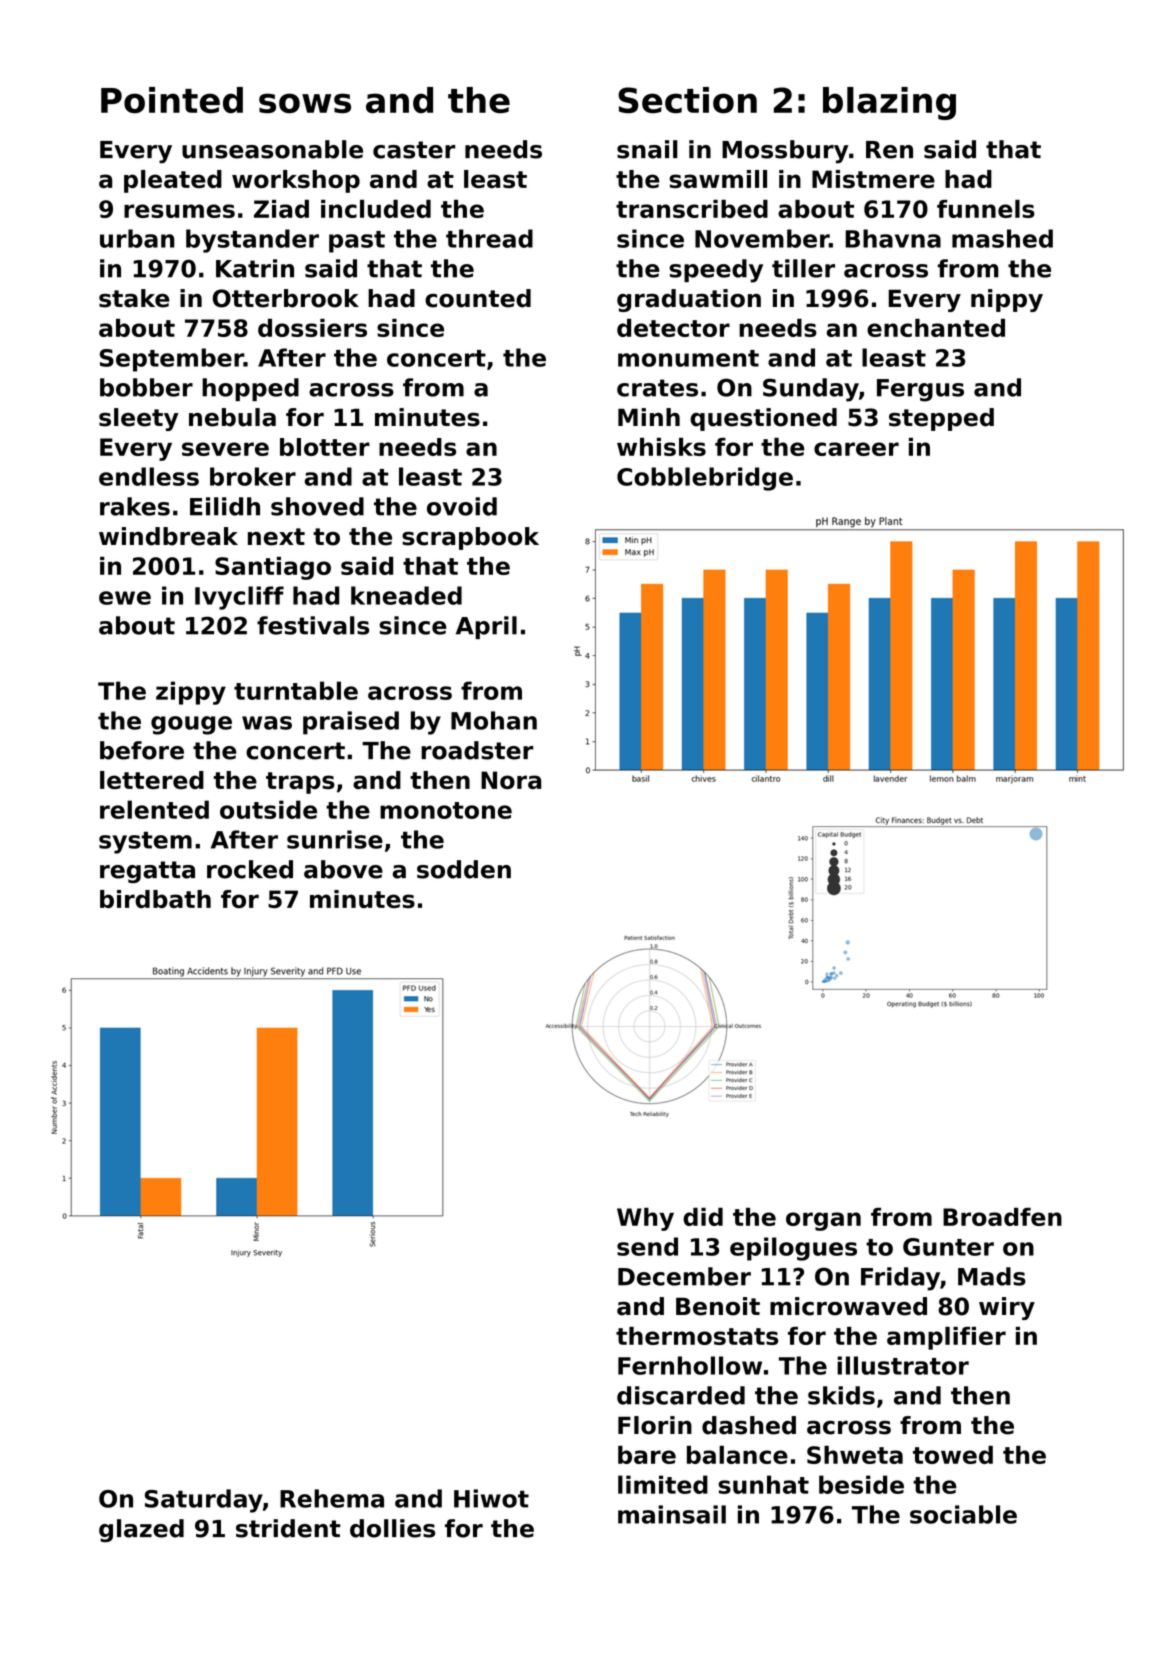 The width and height of the page is (1165, 1654). I want to click on blazing, so click(889, 103).
